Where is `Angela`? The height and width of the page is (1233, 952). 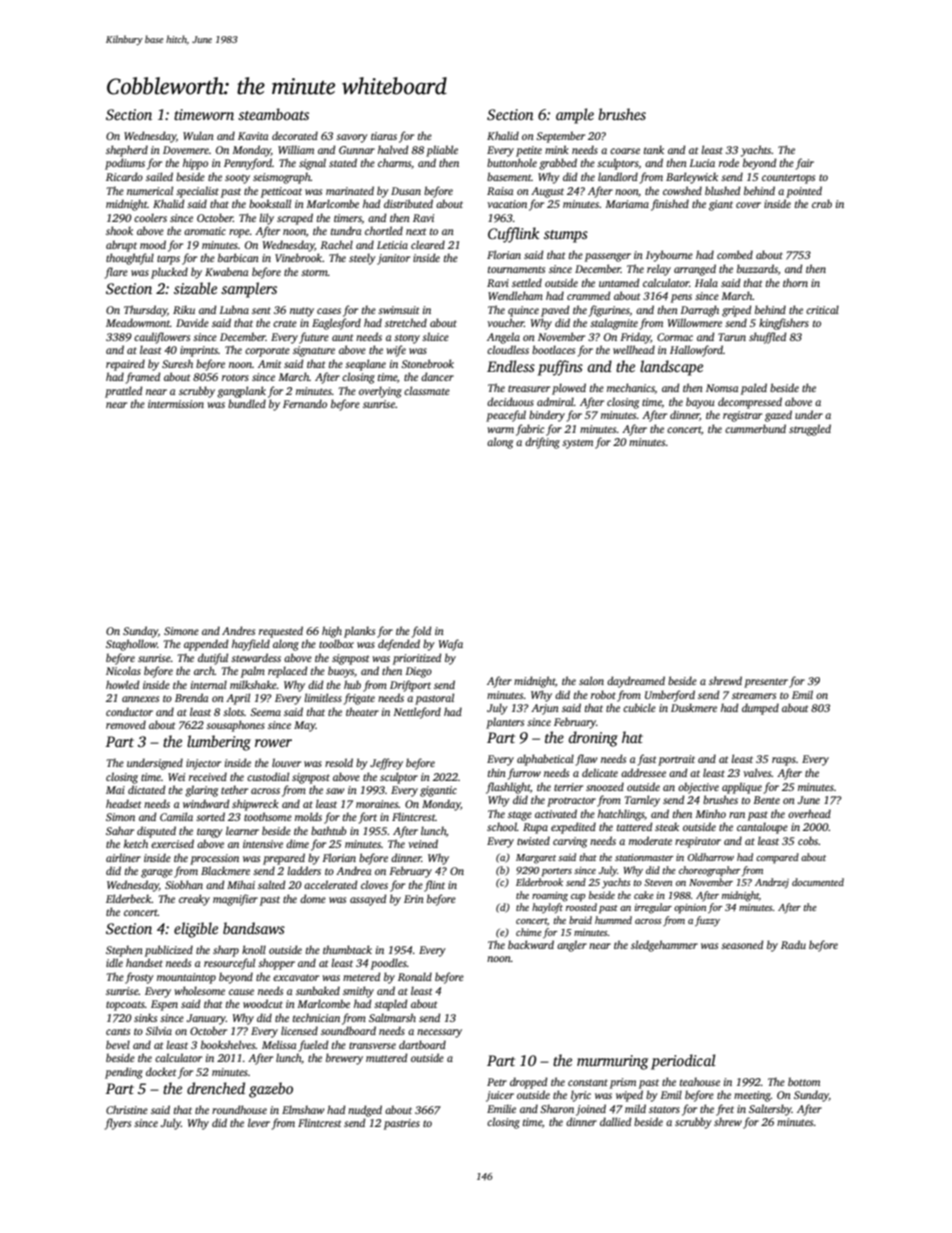 Angela is located at coordinates (503, 338).
